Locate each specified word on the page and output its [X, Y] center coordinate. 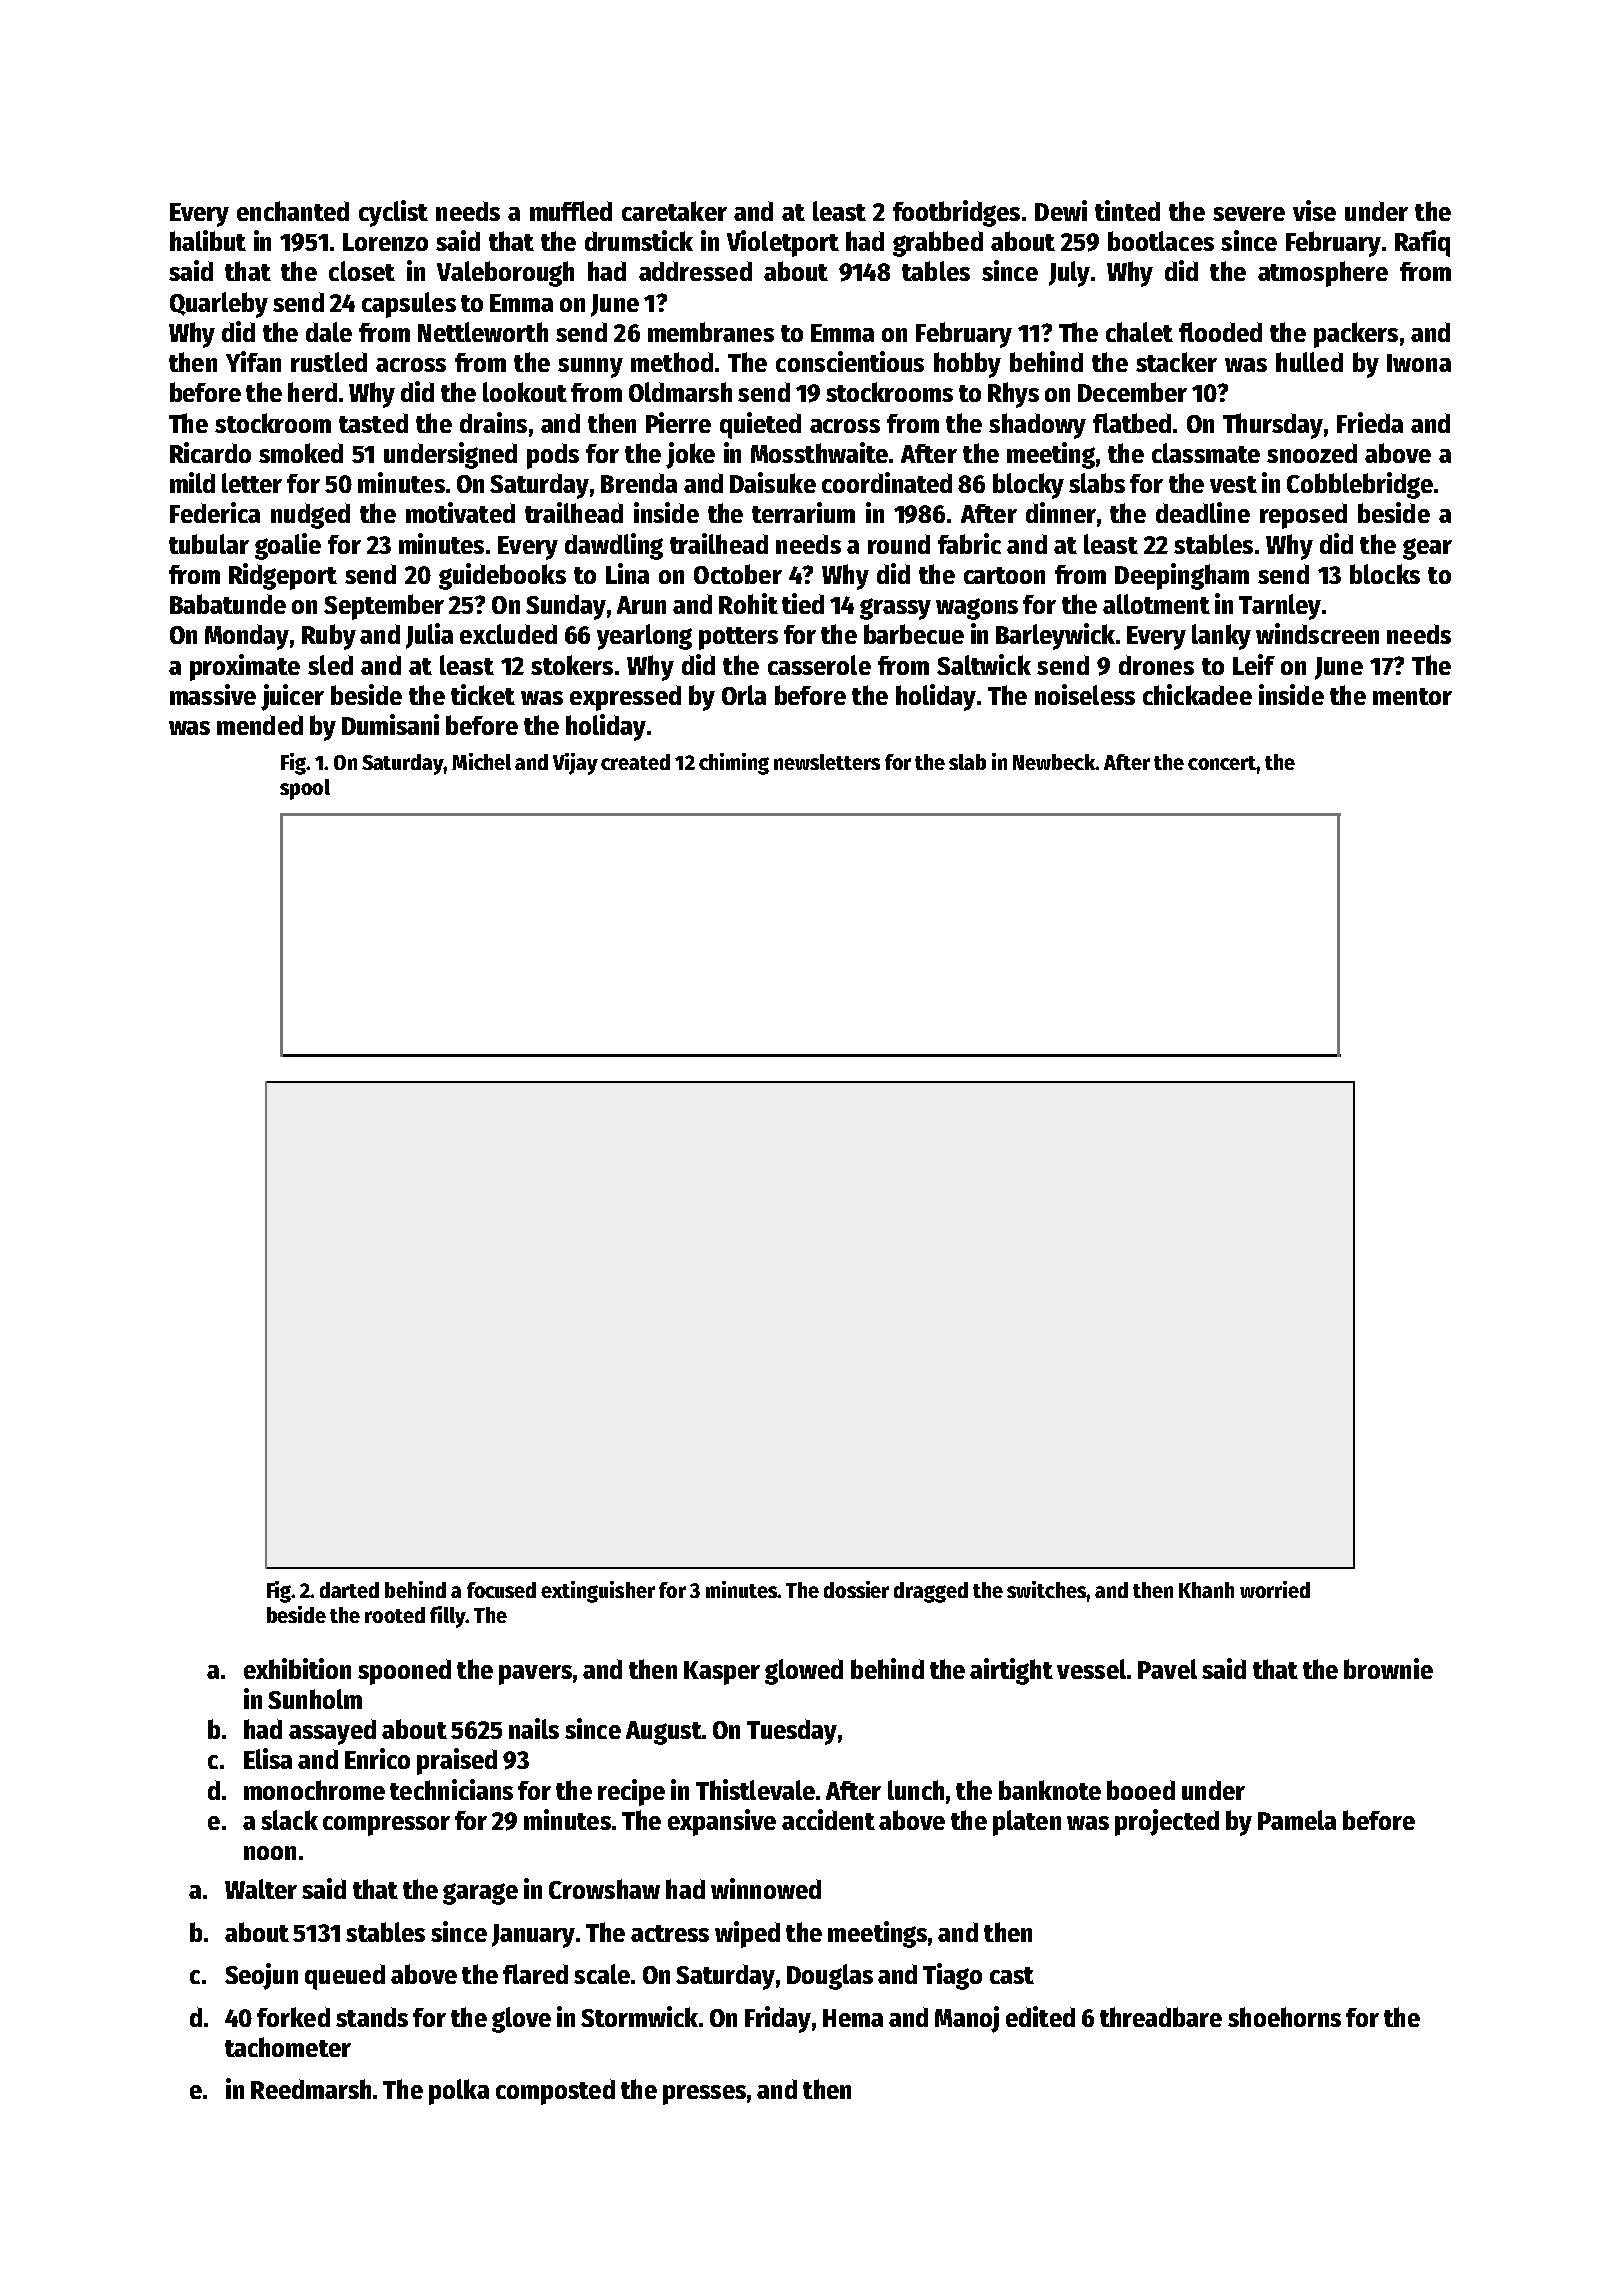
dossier [856, 1589]
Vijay [575, 764]
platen [1027, 1823]
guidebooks [502, 576]
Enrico [377, 1758]
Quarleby [219, 305]
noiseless [1085, 694]
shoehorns [1284, 2017]
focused [501, 1590]
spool [305, 789]
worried [1275, 1589]
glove [521, 2020]
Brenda [639, 483]
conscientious [850, 361]
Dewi [1061, 210]
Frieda [1370, 422]
